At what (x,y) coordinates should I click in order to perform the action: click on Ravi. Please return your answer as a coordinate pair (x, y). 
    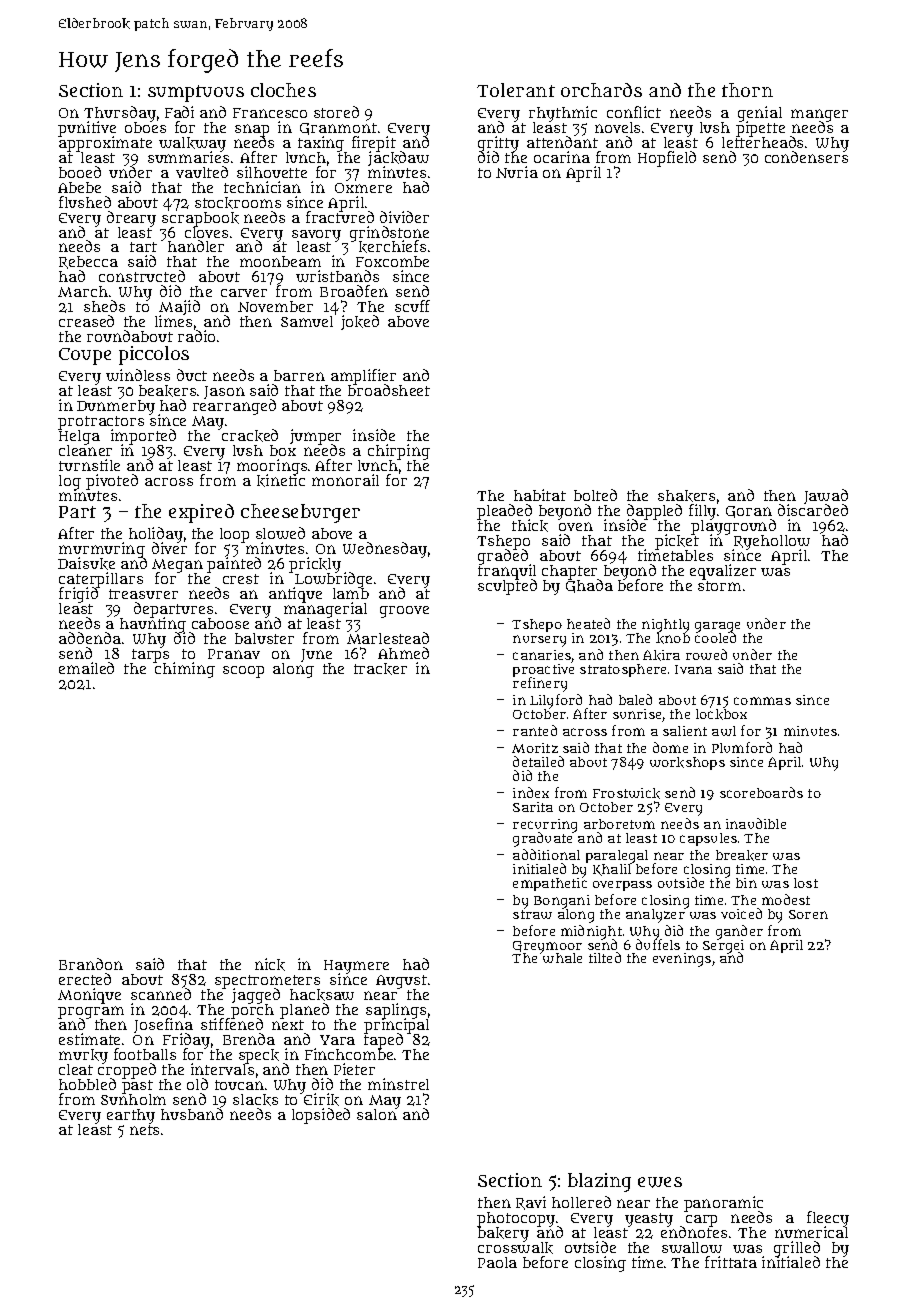
    Looking at the image, I should click on (531, 1203).
